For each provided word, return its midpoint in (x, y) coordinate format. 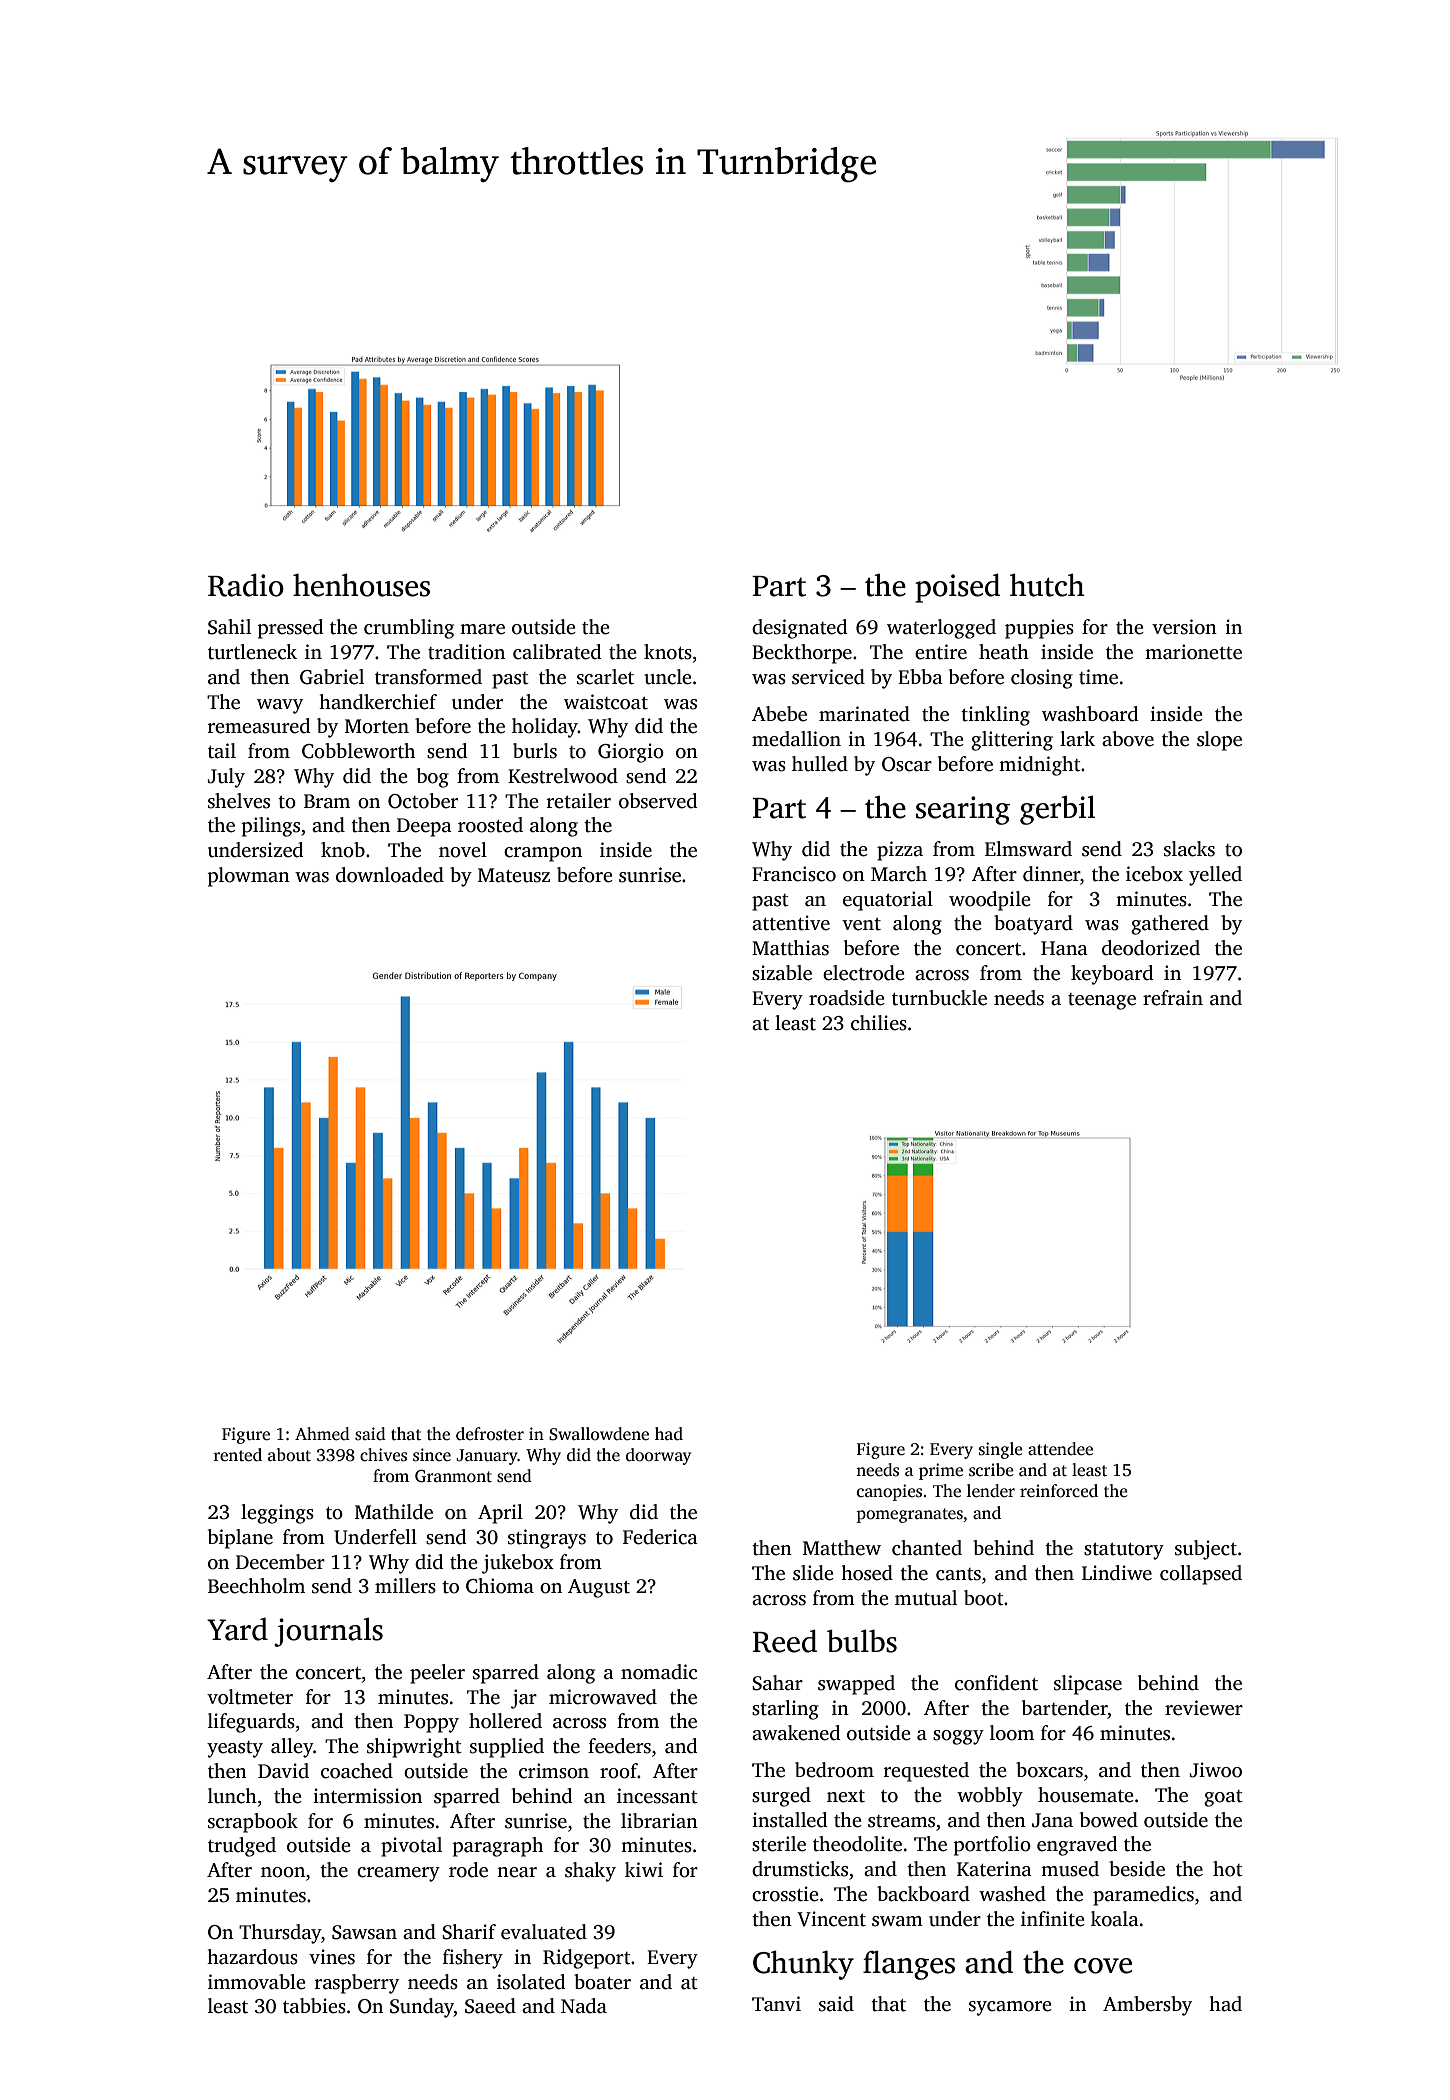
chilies (879, 1023)
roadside (847, 998)
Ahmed (322, 1434)
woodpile (990, 901)
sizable (782, 973)
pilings (271, 827)
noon (283, 1872)
